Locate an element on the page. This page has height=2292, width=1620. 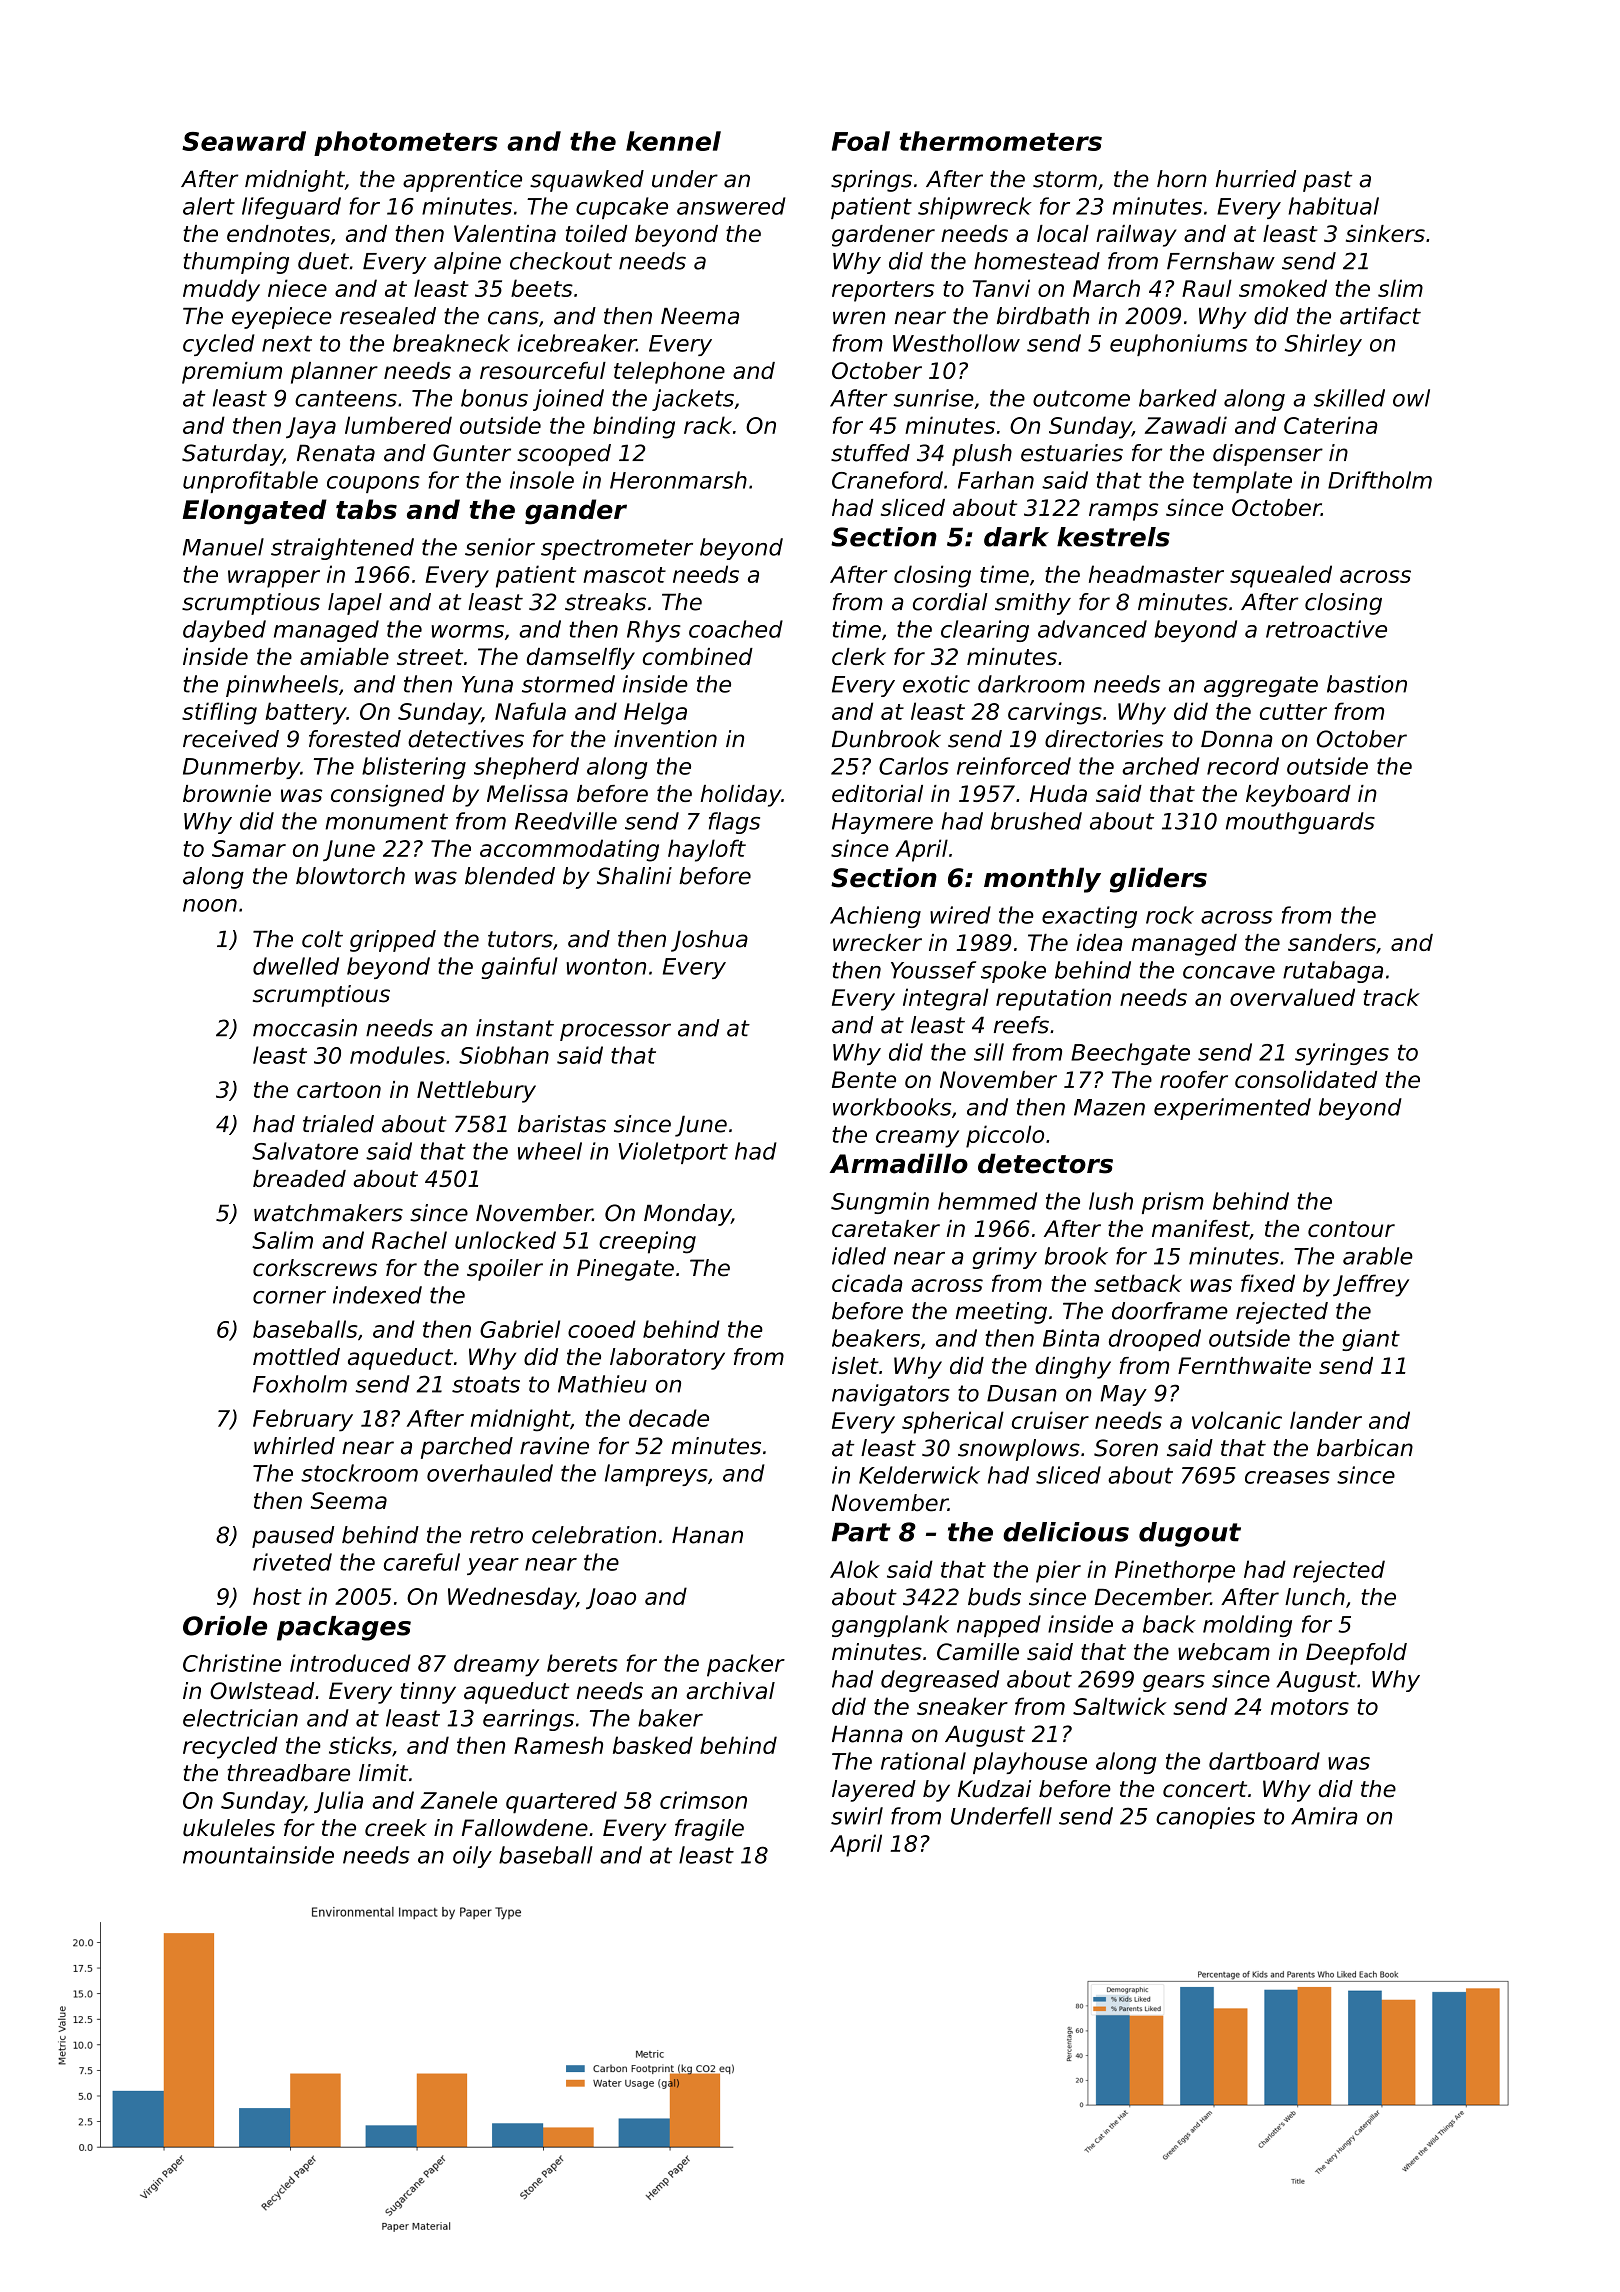
lander is located at coordinates (1326, 1420).
